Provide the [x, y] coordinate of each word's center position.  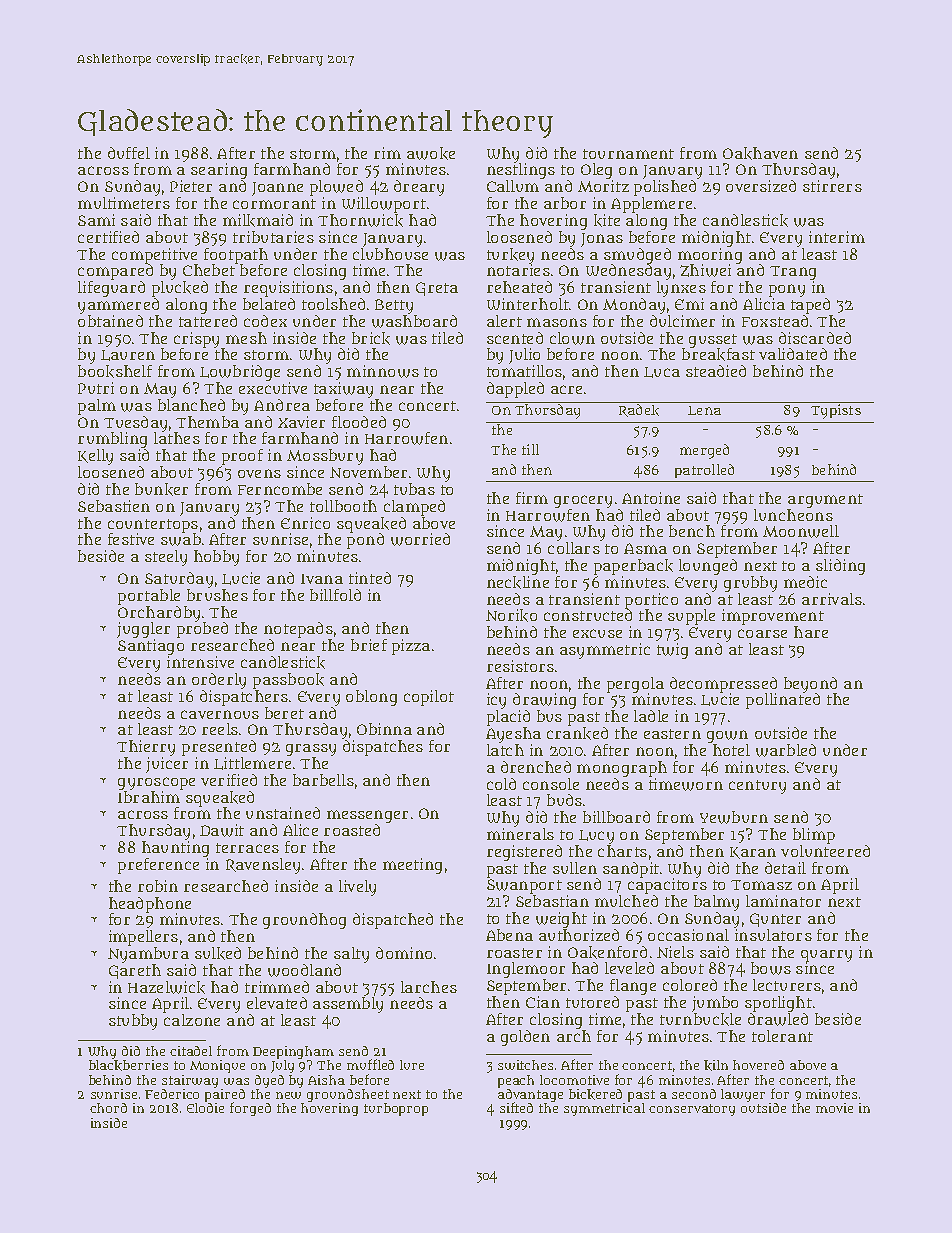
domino [404, 953]
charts [622, 851]
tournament [628, 154]
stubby [133, 1022]
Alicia [764, 304]
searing [219, 171]
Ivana [322, 579]
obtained [110, 321]
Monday [634, 306]
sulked [218, 953]
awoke [431, 153]
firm [532, 498]
